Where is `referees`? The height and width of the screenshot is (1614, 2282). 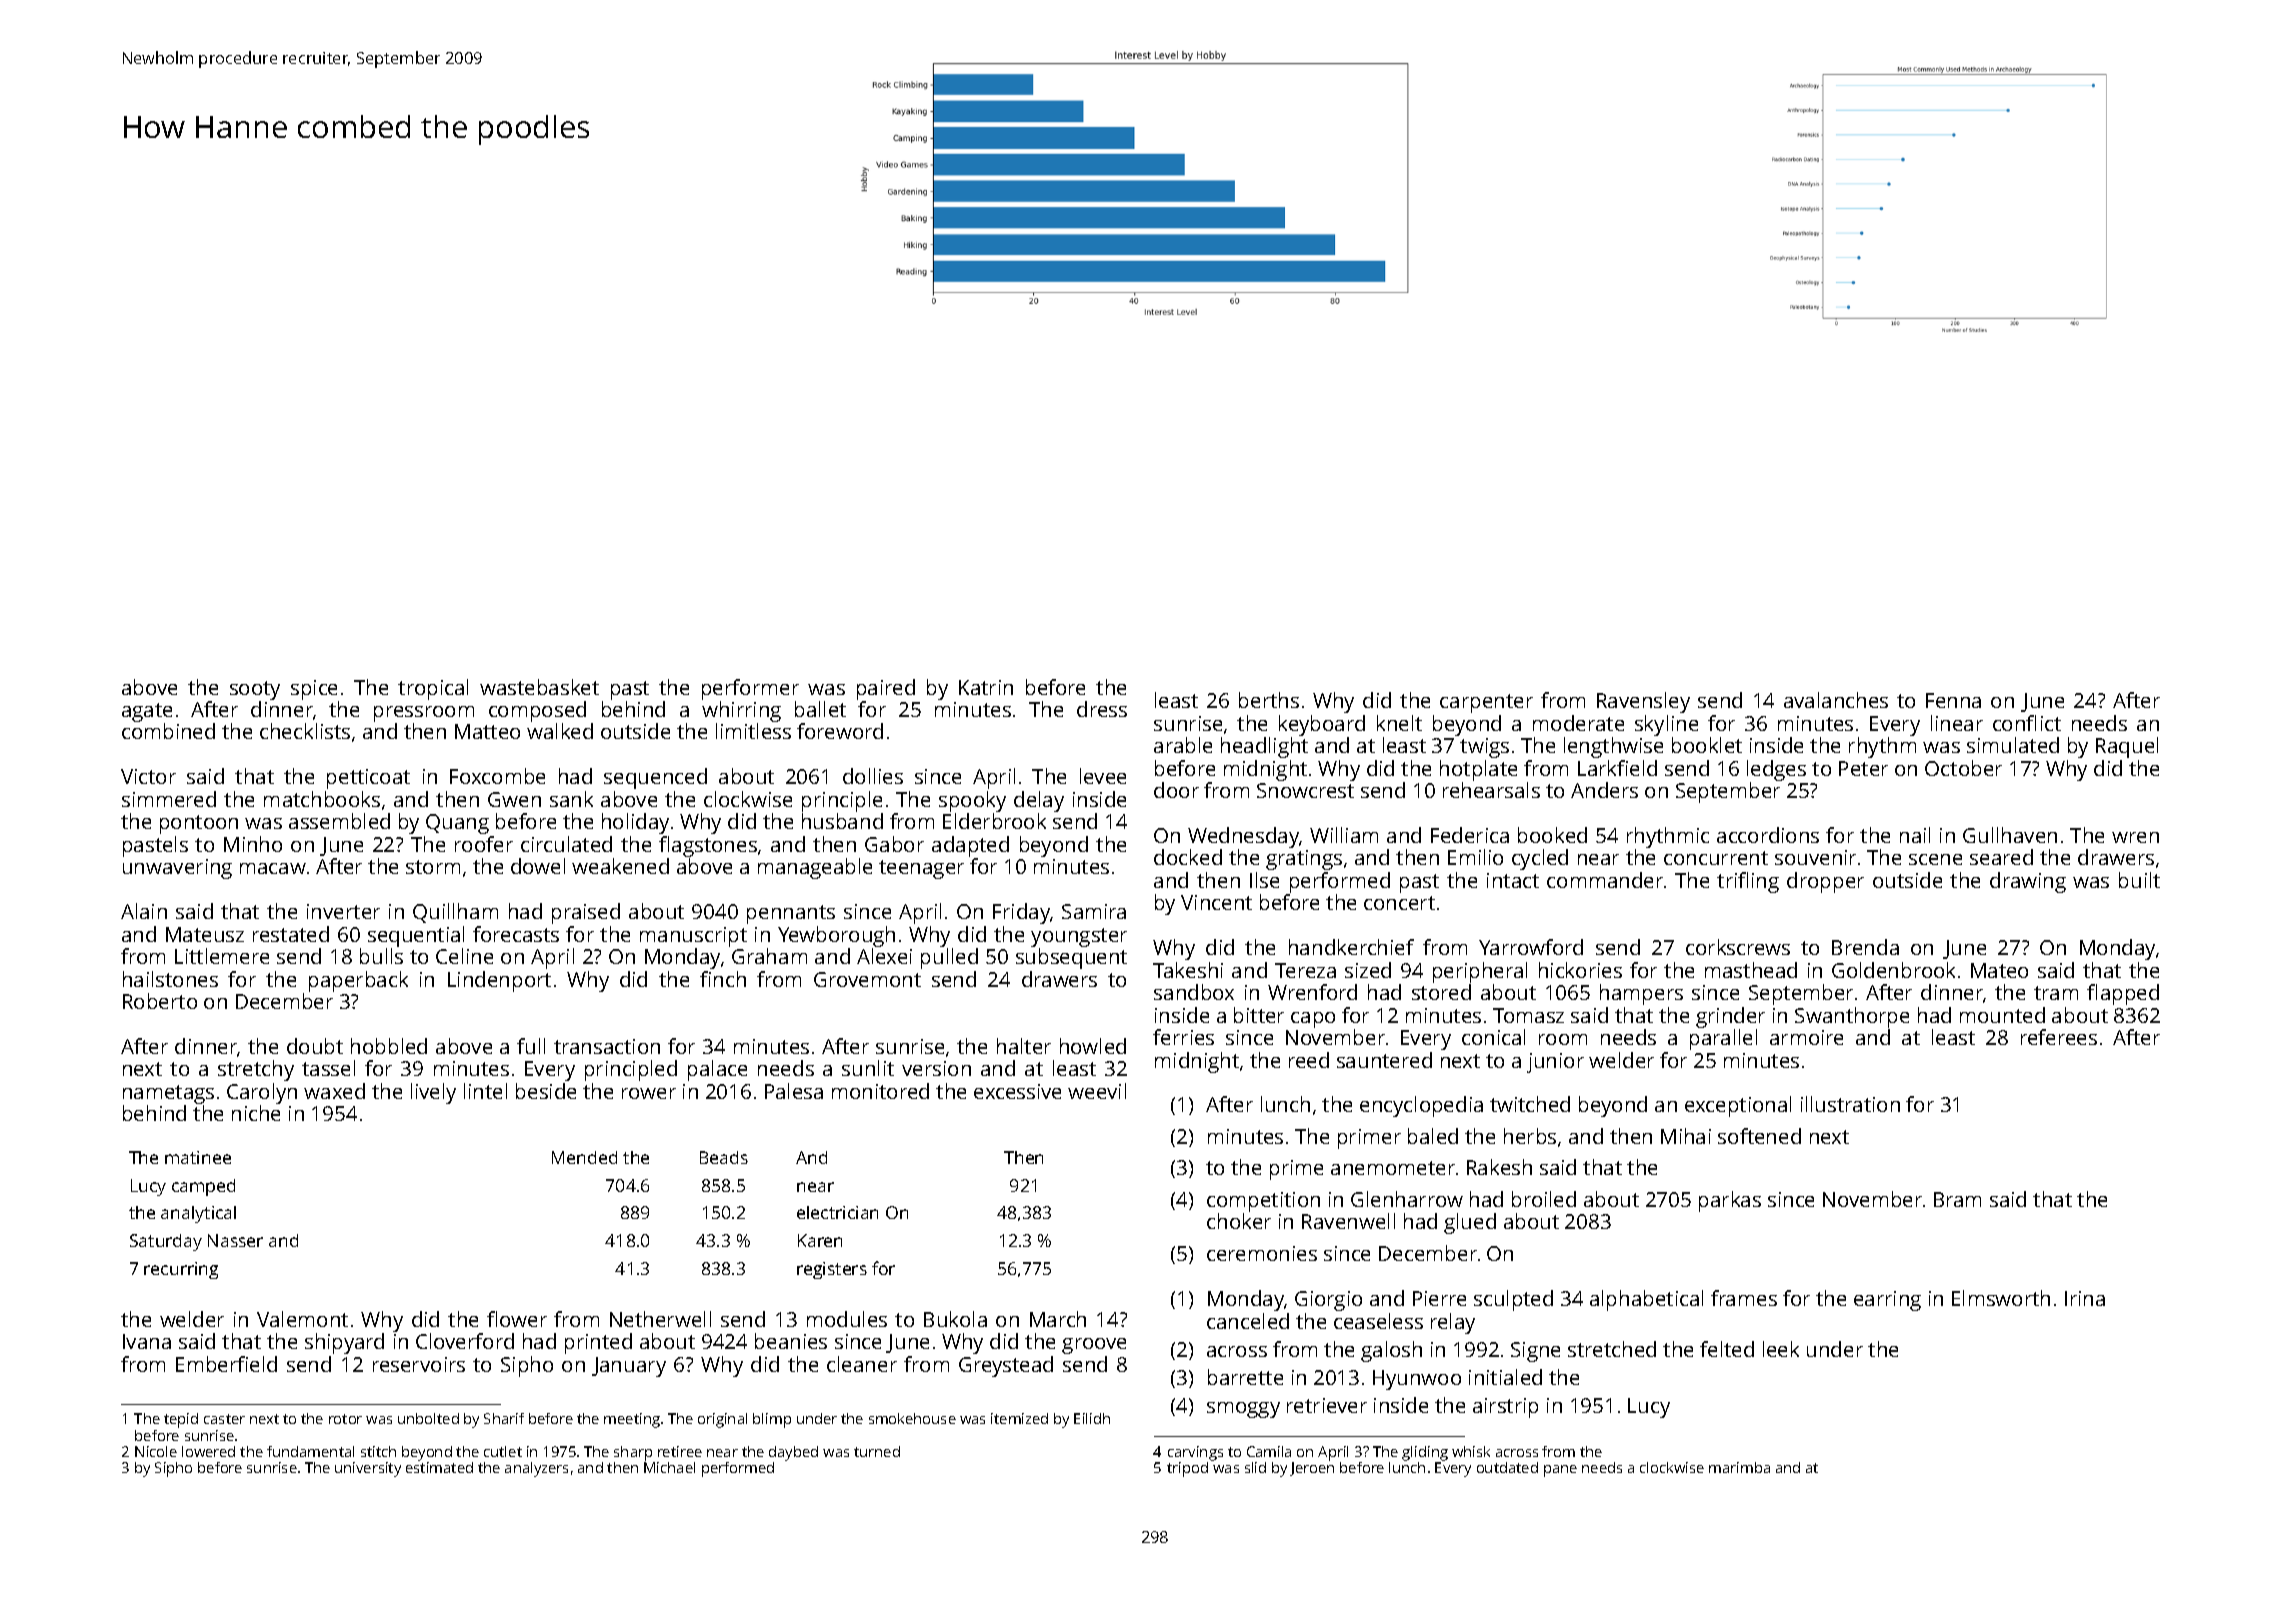 referees is located at coordinates (2059, 1037).
